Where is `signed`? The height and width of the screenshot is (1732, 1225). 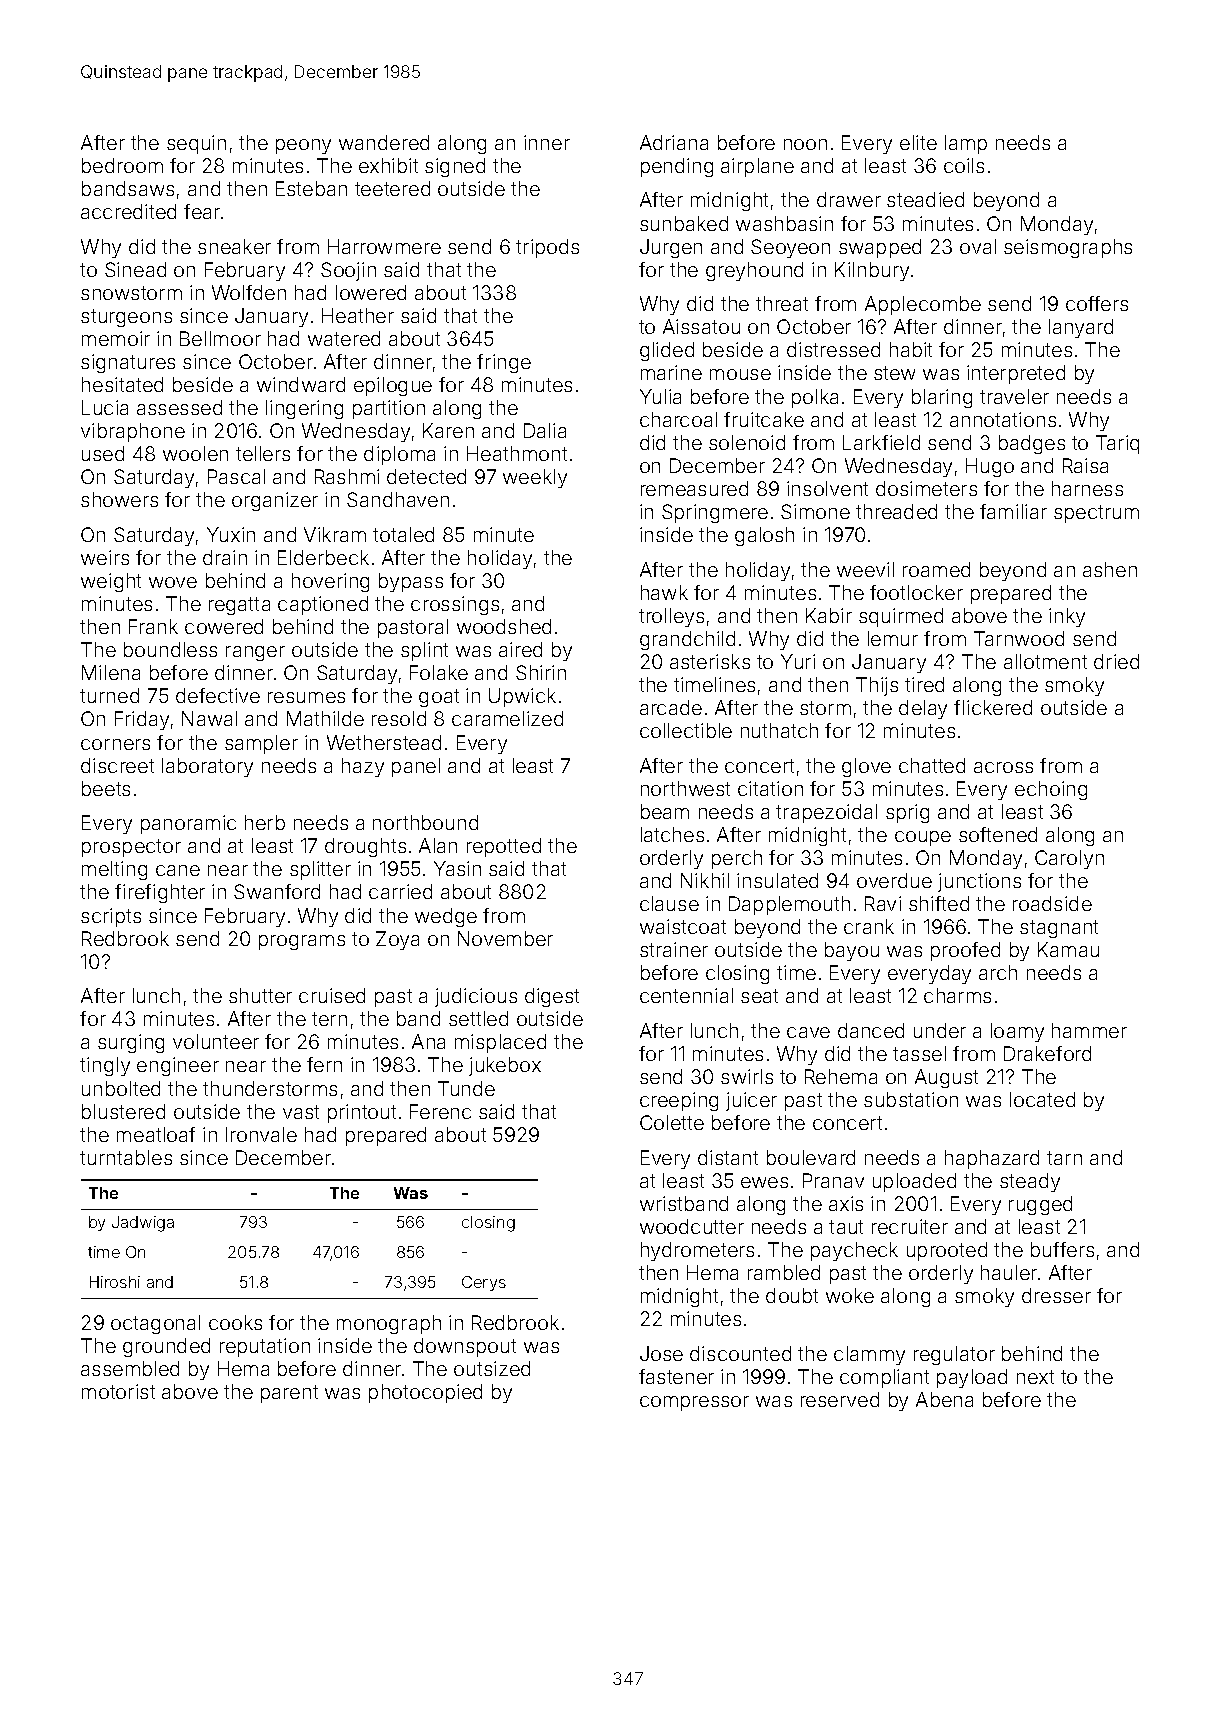
signed is located at coordinates (455, 167).
